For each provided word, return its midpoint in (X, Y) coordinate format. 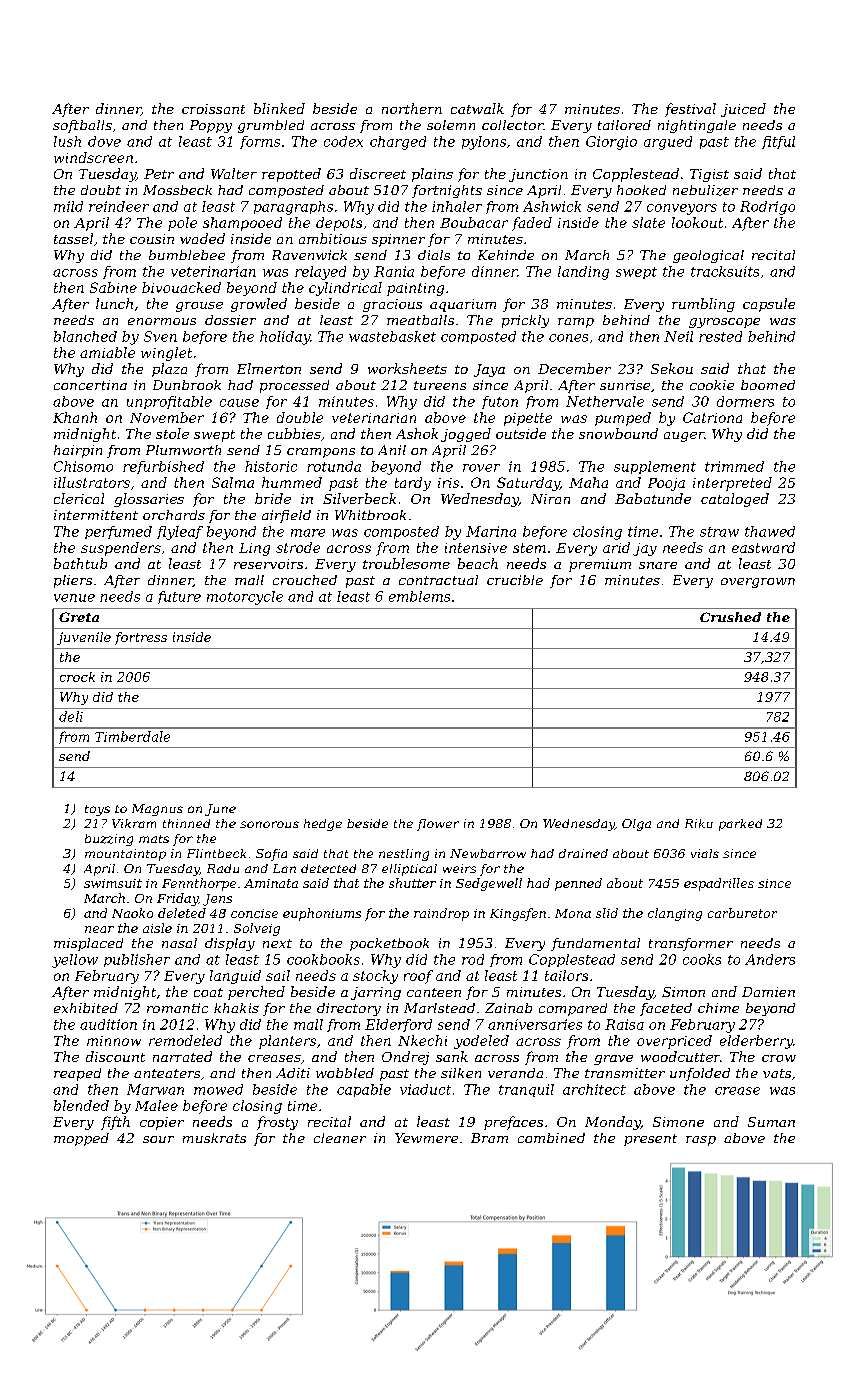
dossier (230, 320)
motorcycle (245, 598)
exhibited (86, 1008)
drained (583, 853)
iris (448, 483)
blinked (279, 108)
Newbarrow (488, 853)
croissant (213, 109)
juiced (743, 110)
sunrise (625, 385)
